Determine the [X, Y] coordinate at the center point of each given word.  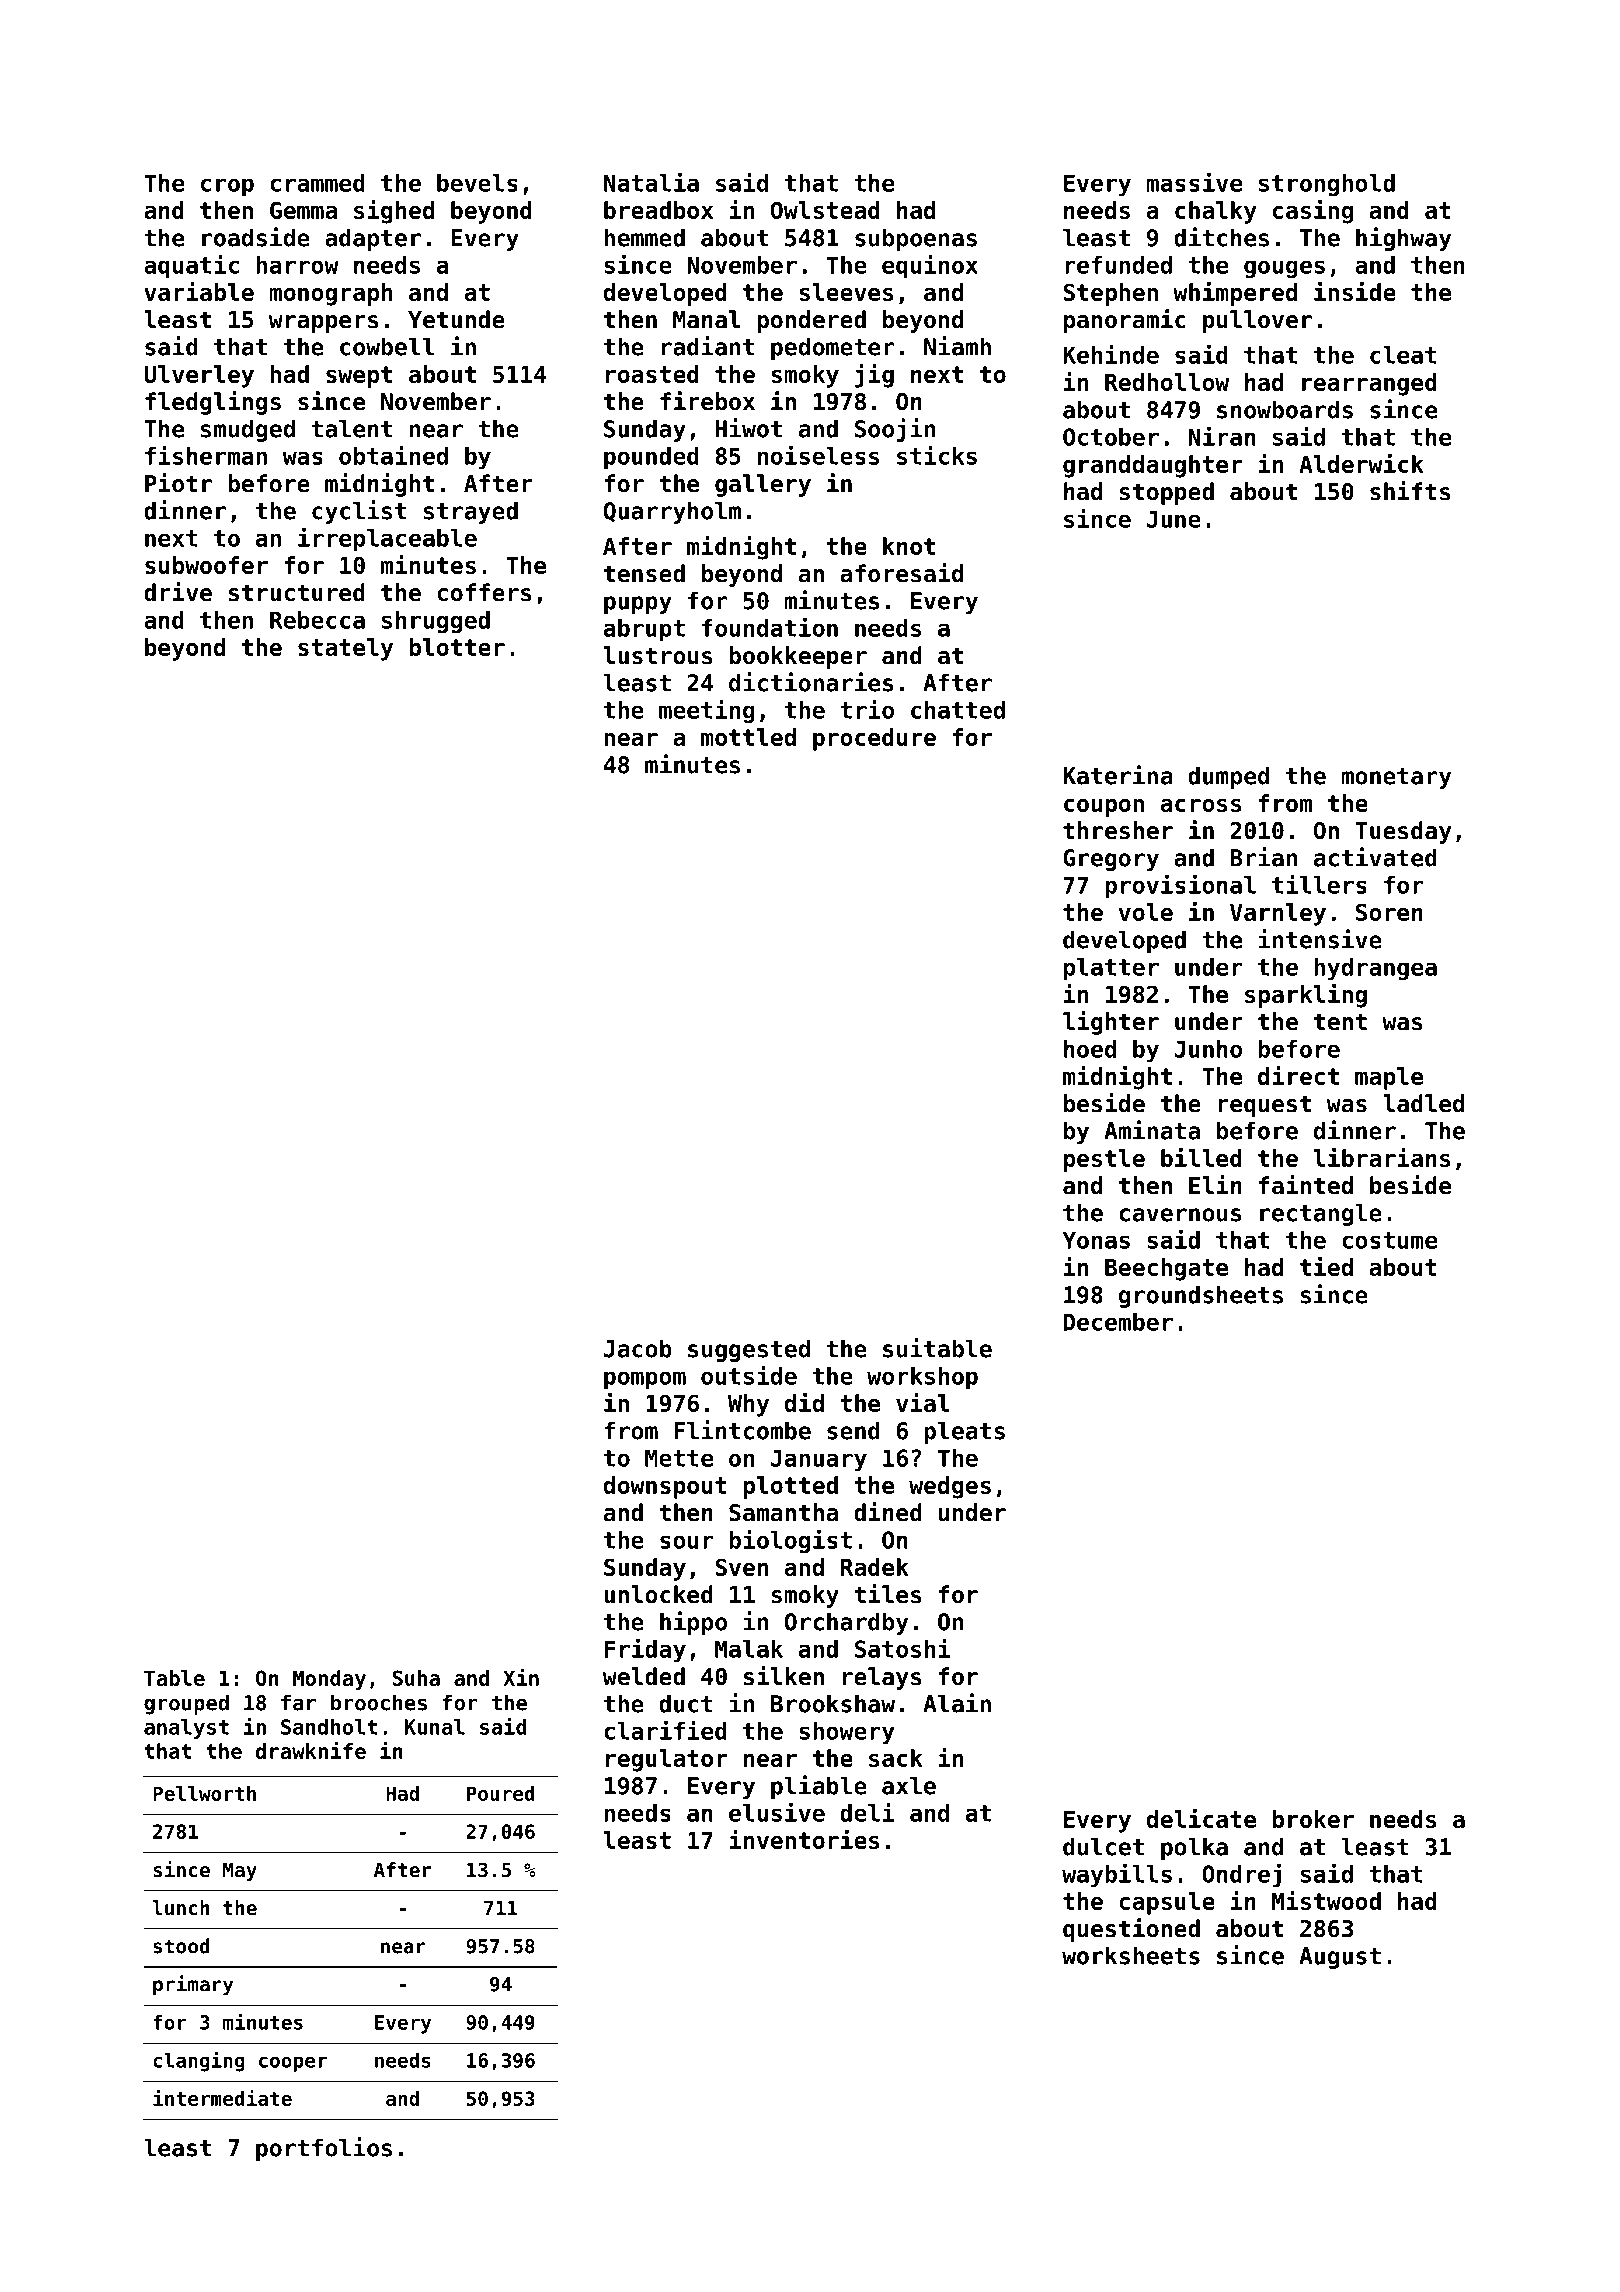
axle [909, 1785]
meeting [707, 711]
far [298, 1702]
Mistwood [1326, 1900]
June [1174, 519]
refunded [1118, 265]
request [1264, 1106]
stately [345, 649]
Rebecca [317, 620]
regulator [667, 1760]
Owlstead [825, 210]
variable [199, 291]
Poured [501, 1793]
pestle [1104, 1160]
